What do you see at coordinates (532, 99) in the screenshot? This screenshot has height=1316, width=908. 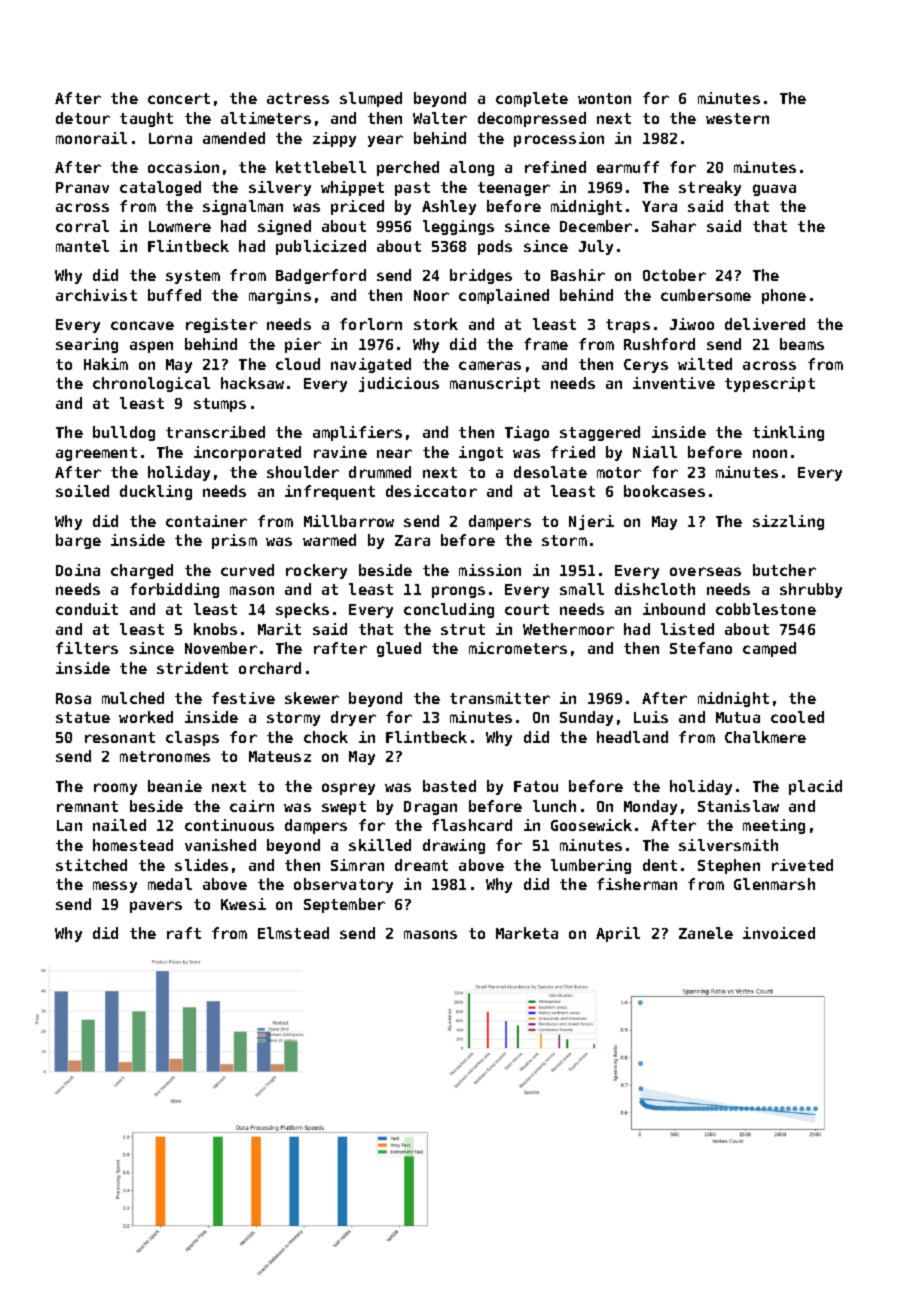 I see `complete` at bounding box center [532, 99].
